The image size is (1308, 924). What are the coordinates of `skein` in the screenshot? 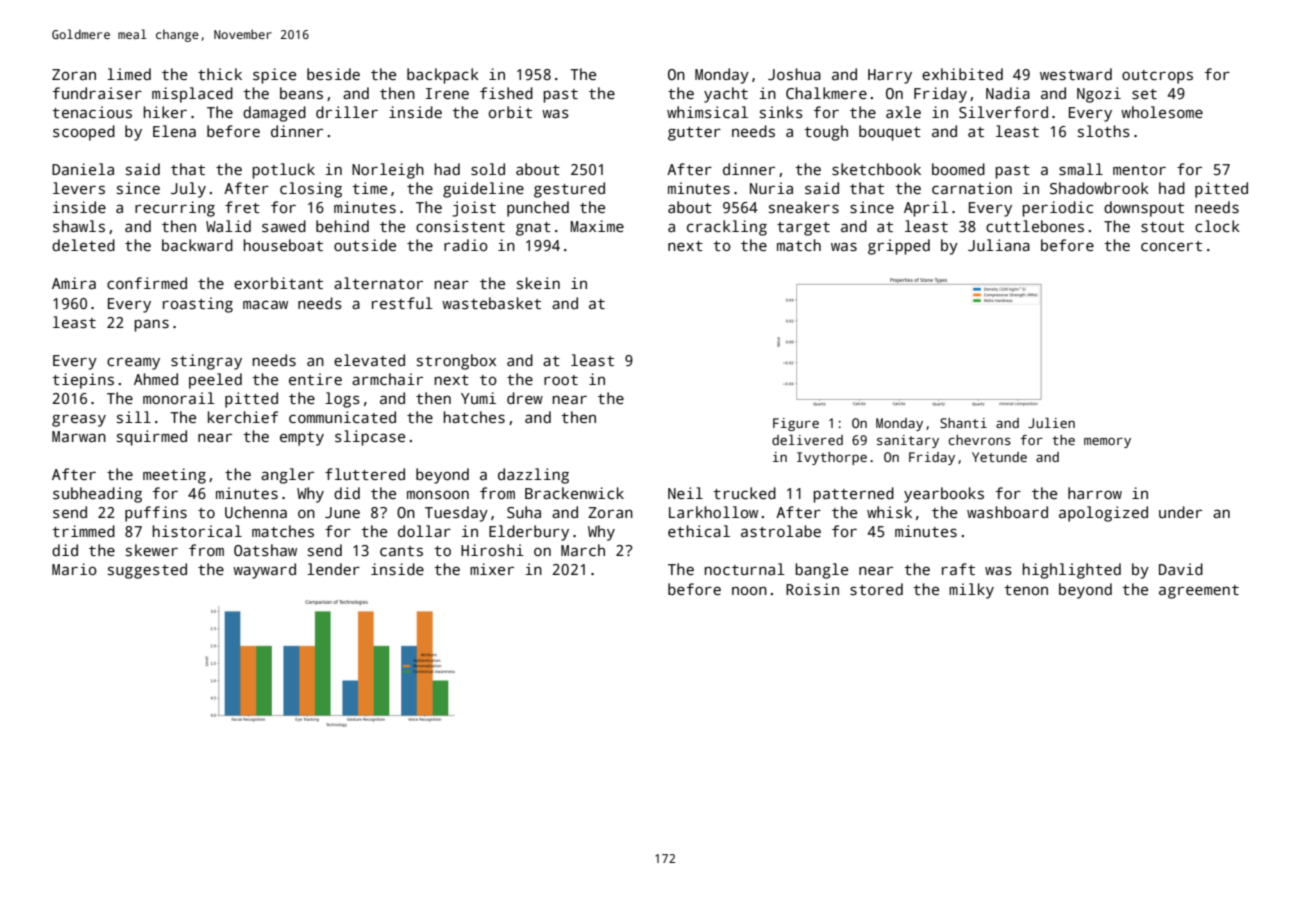 It's located at (538, 283).
